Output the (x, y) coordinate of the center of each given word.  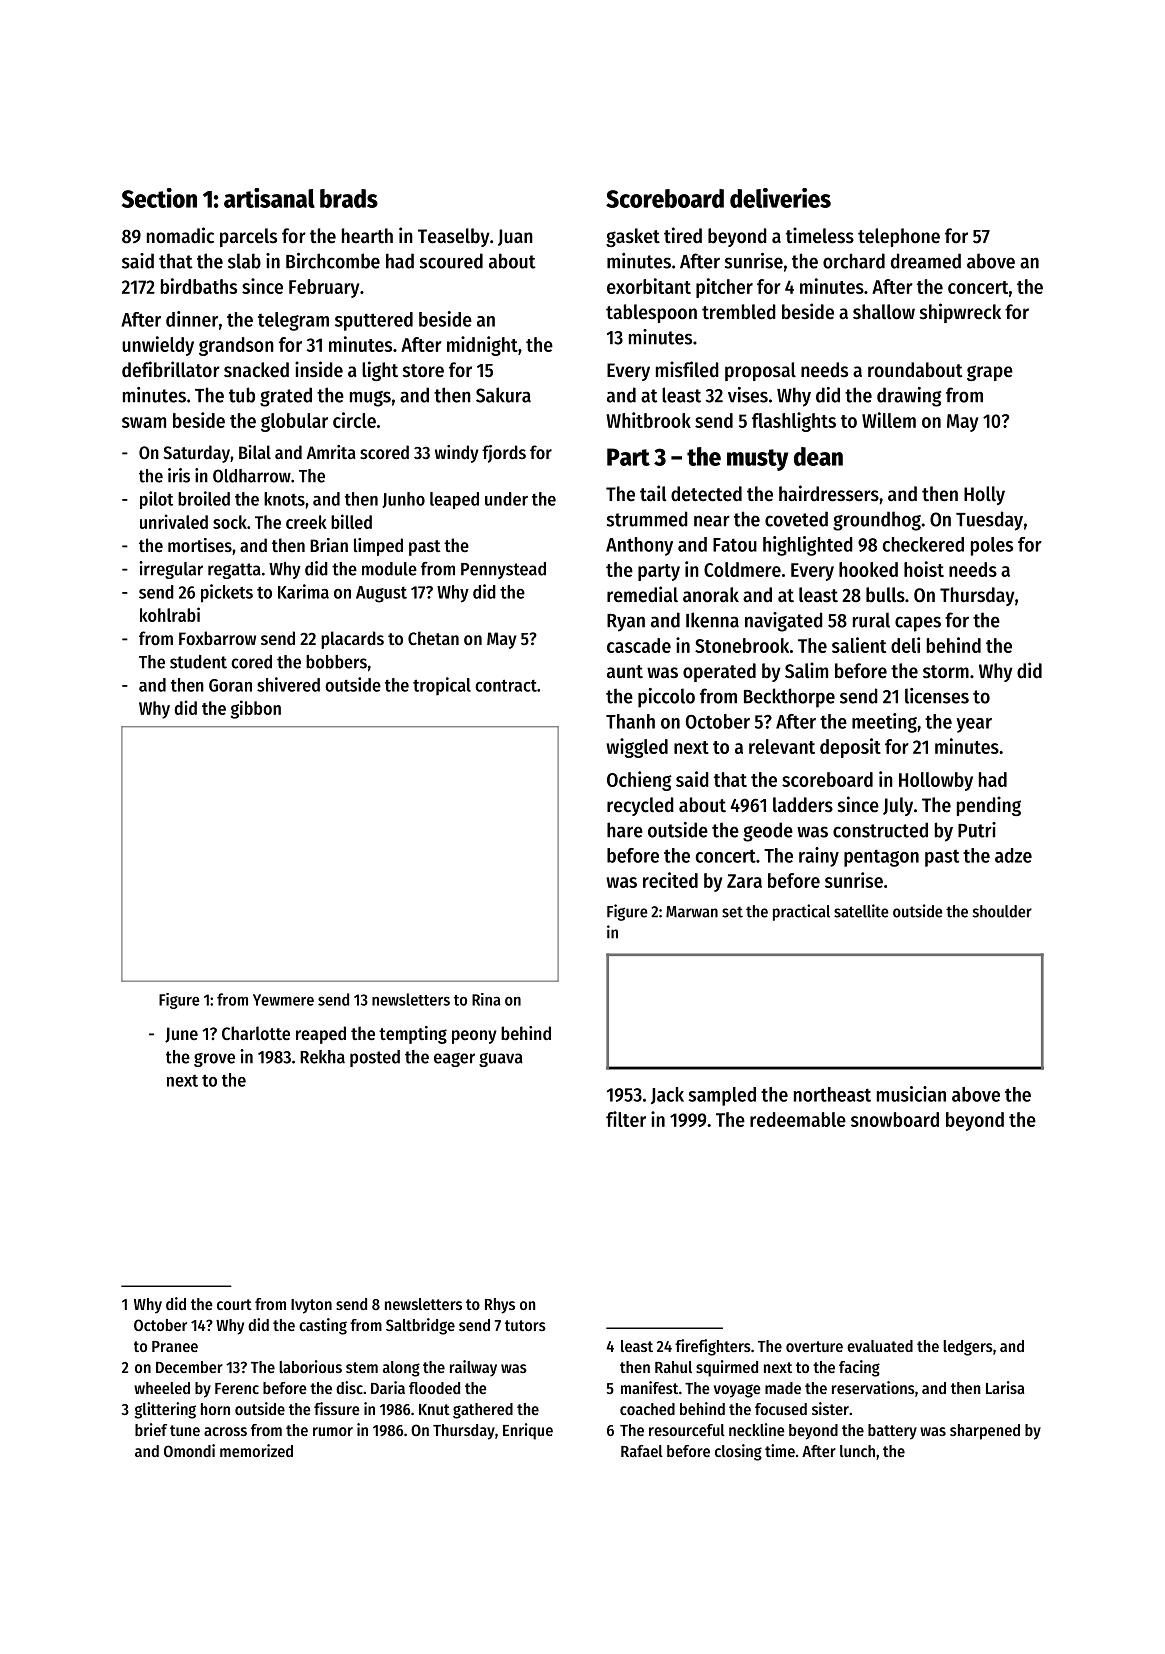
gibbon (256, 709)
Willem (889, 420)
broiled (204, 498)
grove (214, 1060)
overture (814, 1346)
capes (918, 624)
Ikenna (712, 620)
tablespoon (651, 313)
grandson (236, 346)
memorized (256, 1450)
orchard (854, 261)
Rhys (500, 1306)
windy (457, 454)
